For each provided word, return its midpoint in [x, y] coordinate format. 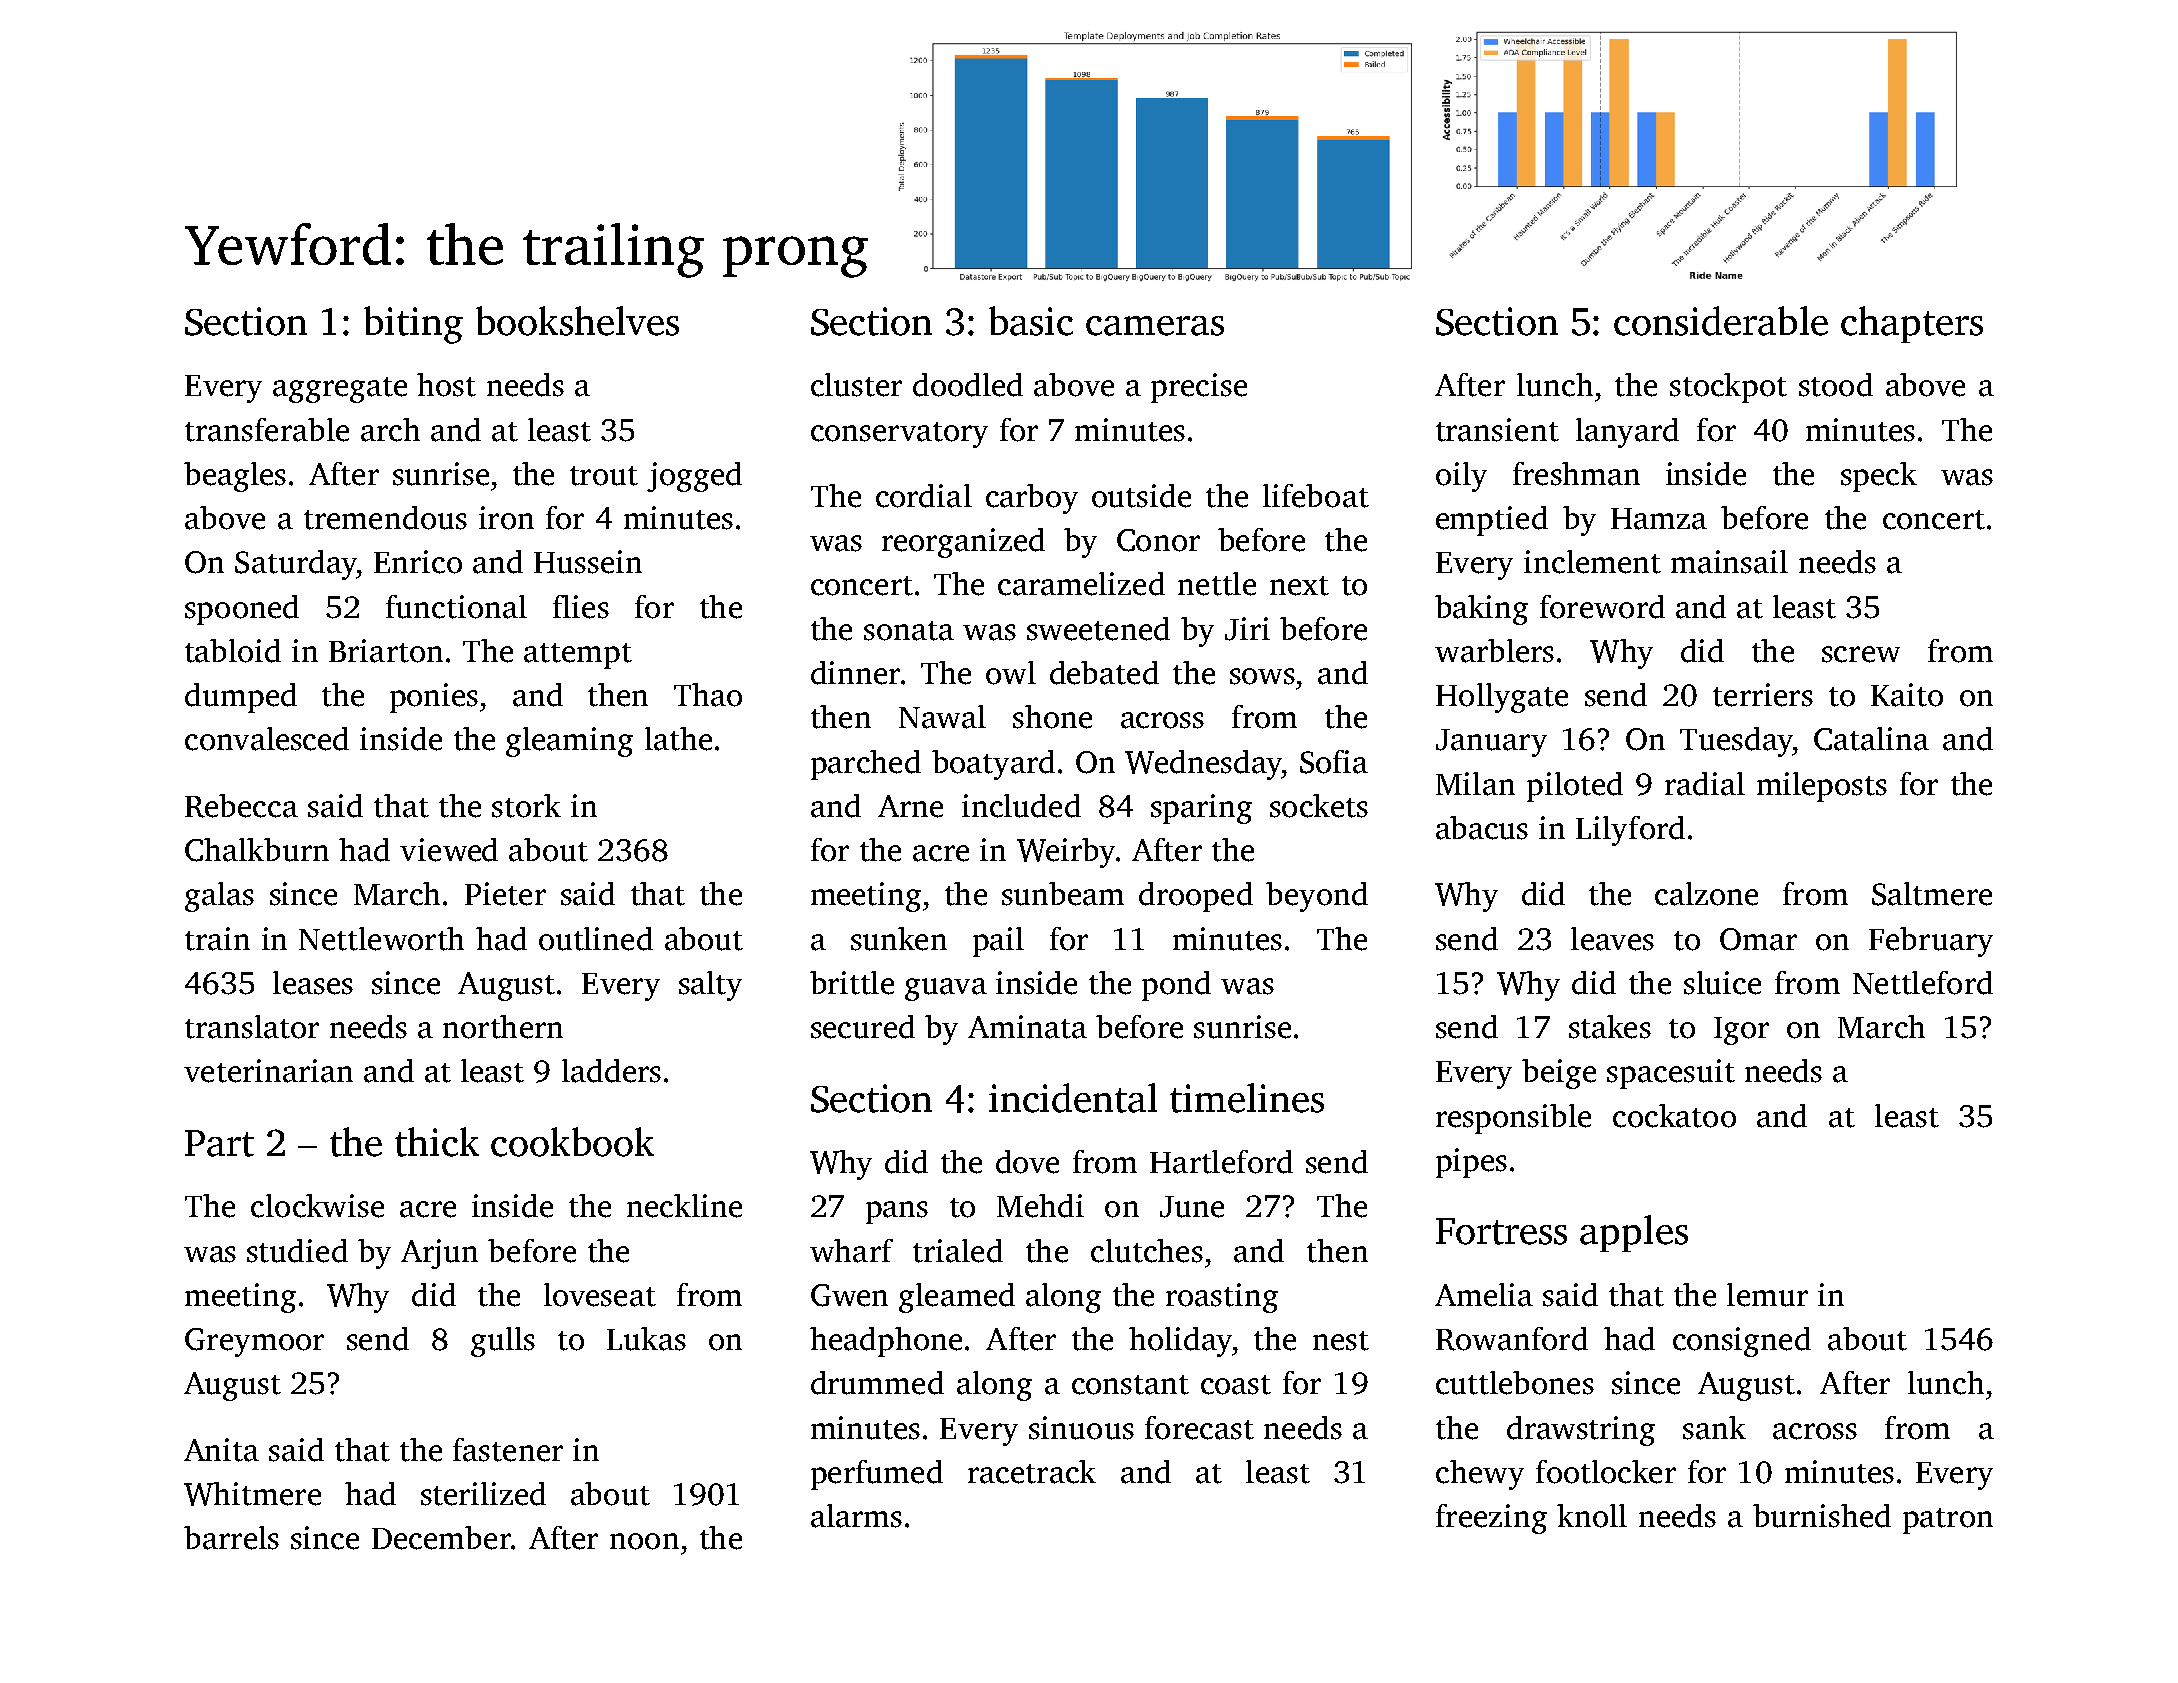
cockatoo [1674, 1116]
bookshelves [577, 321]
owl [1011, 673]
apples [1634, 1233]
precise [1199, 388]
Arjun [439, 1254]
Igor [1741, 1031]
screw [1861, 654]
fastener [508, 1450]
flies [581, 607]
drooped [1196, 897]
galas [219, 897]
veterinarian [268, 1071]
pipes [1471, 1163]
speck [1879, 477]
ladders [611, 1071]
